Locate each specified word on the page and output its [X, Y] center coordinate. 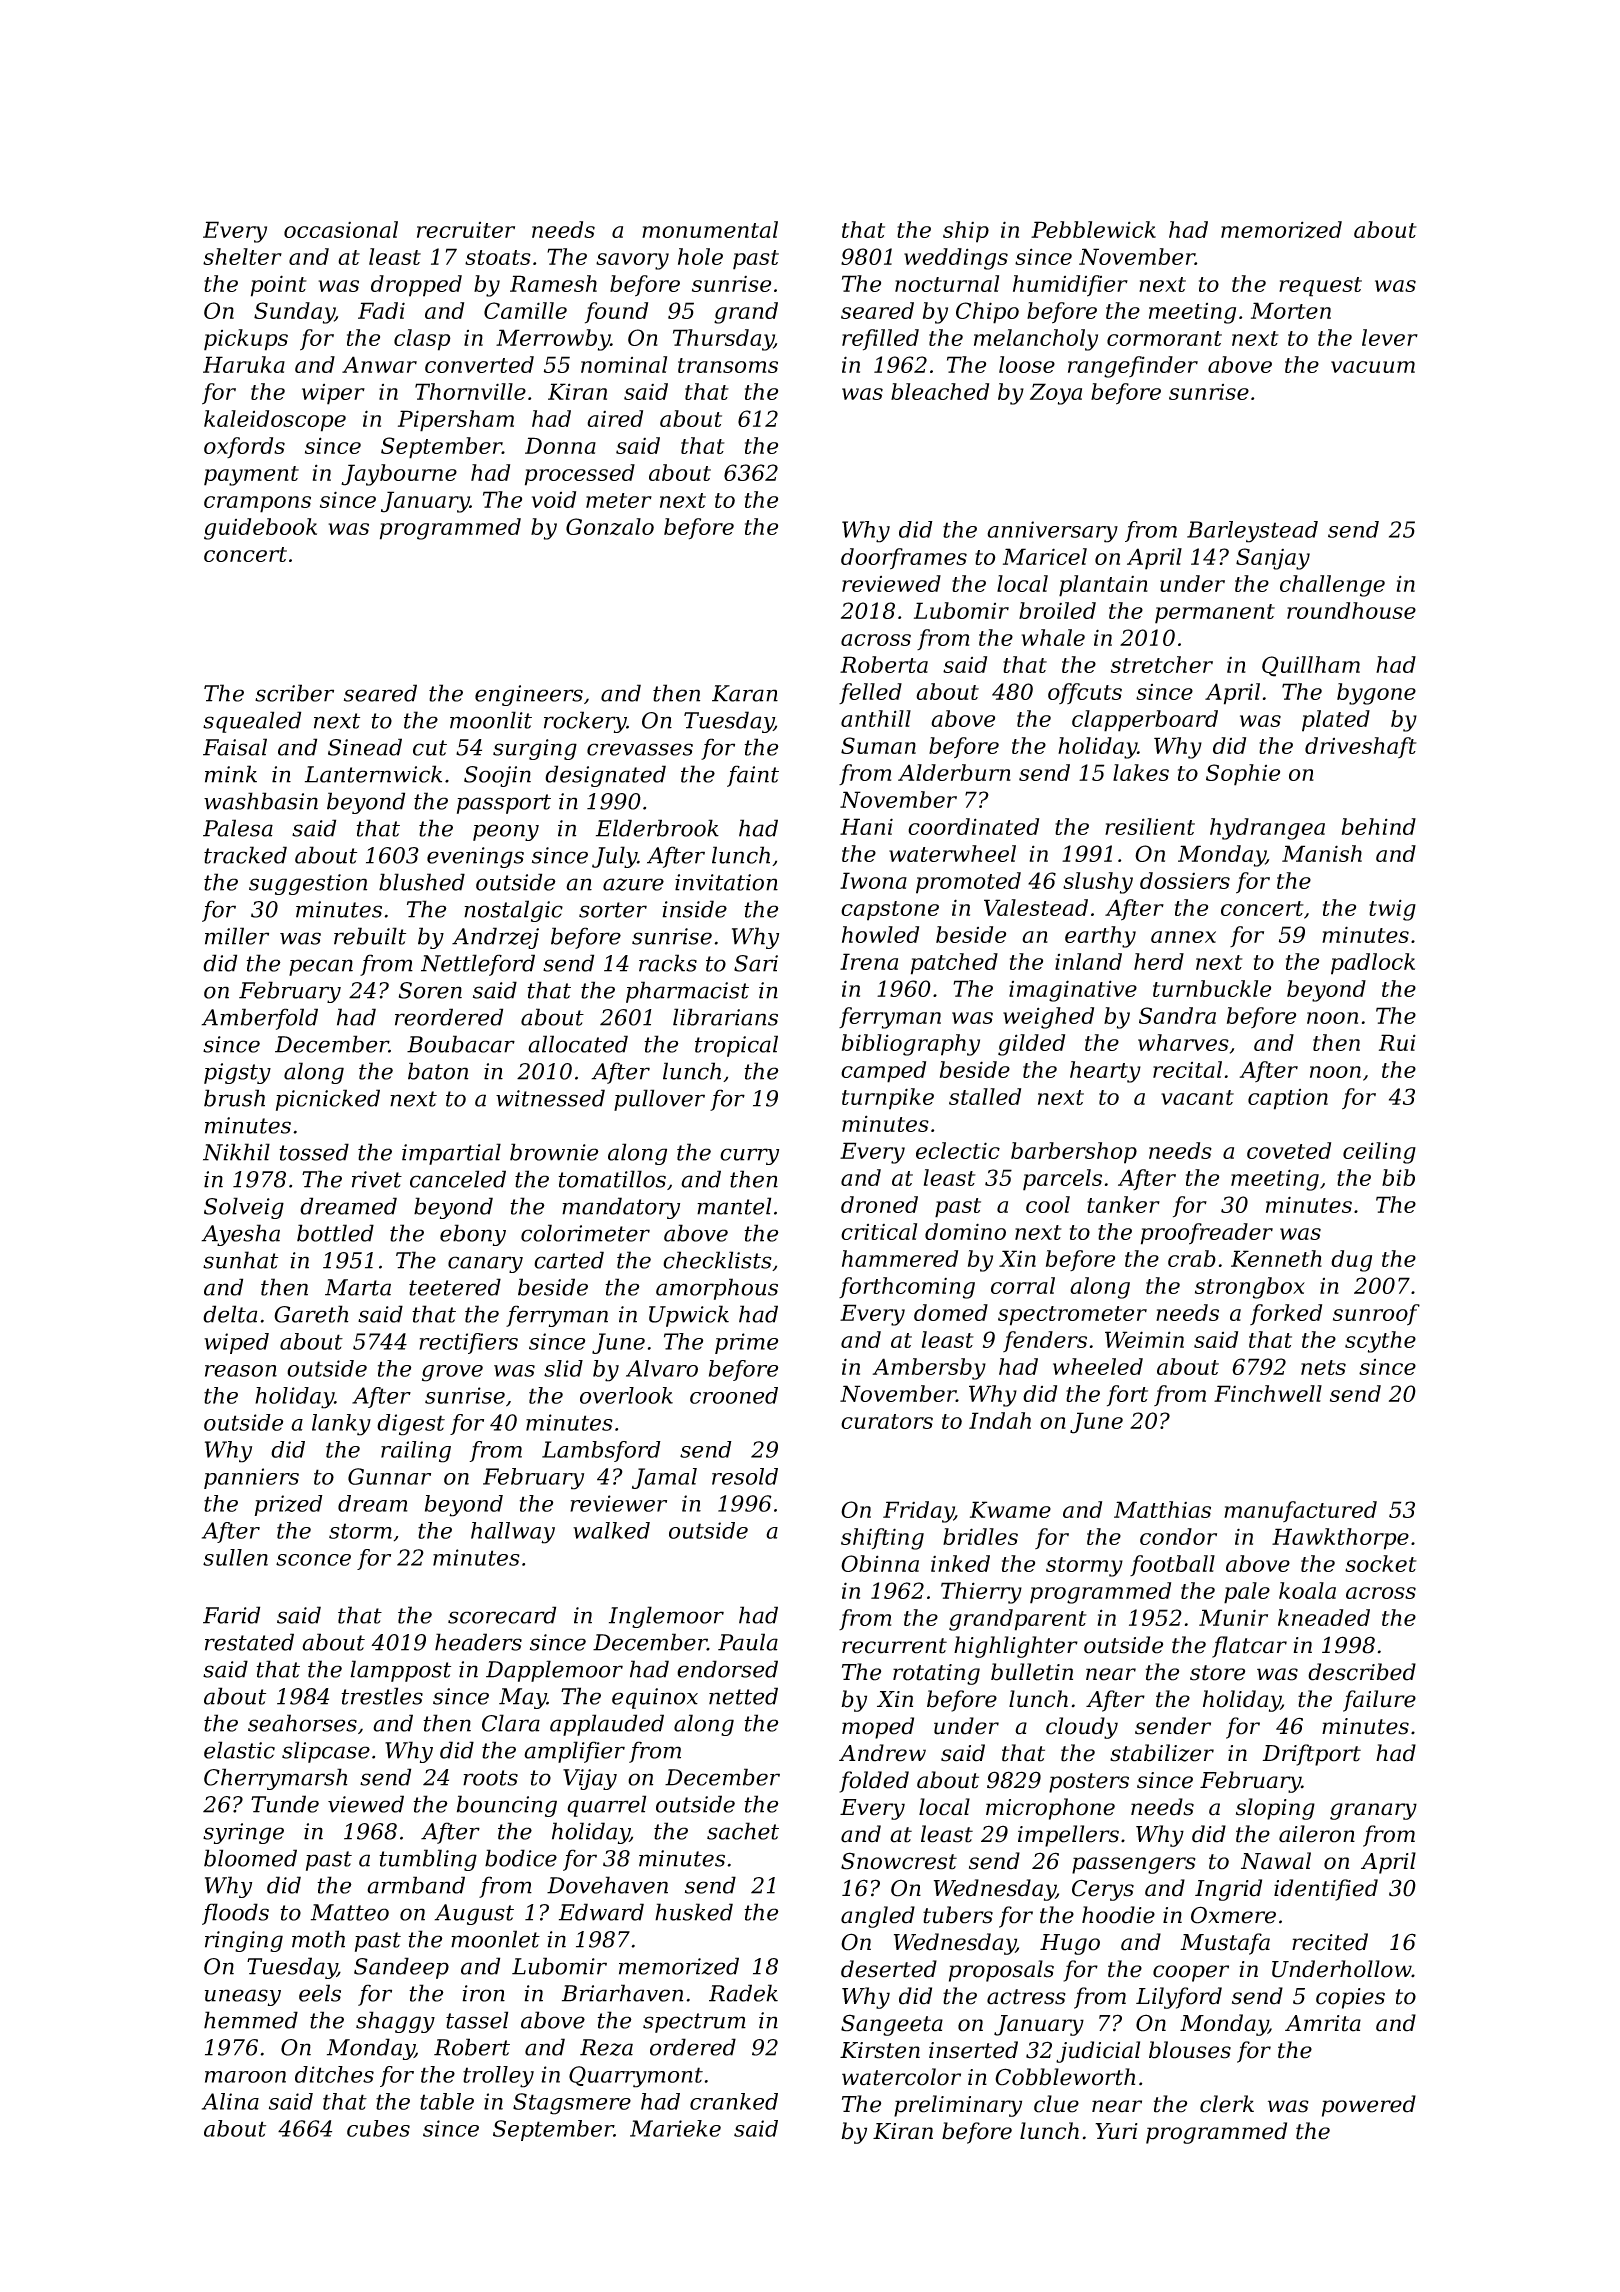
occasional [341, 229]
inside [694, 909]
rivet [377, 1179]
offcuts [1085, 693]
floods [235, 1914]
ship [966, 232]
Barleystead [1252, 532]
